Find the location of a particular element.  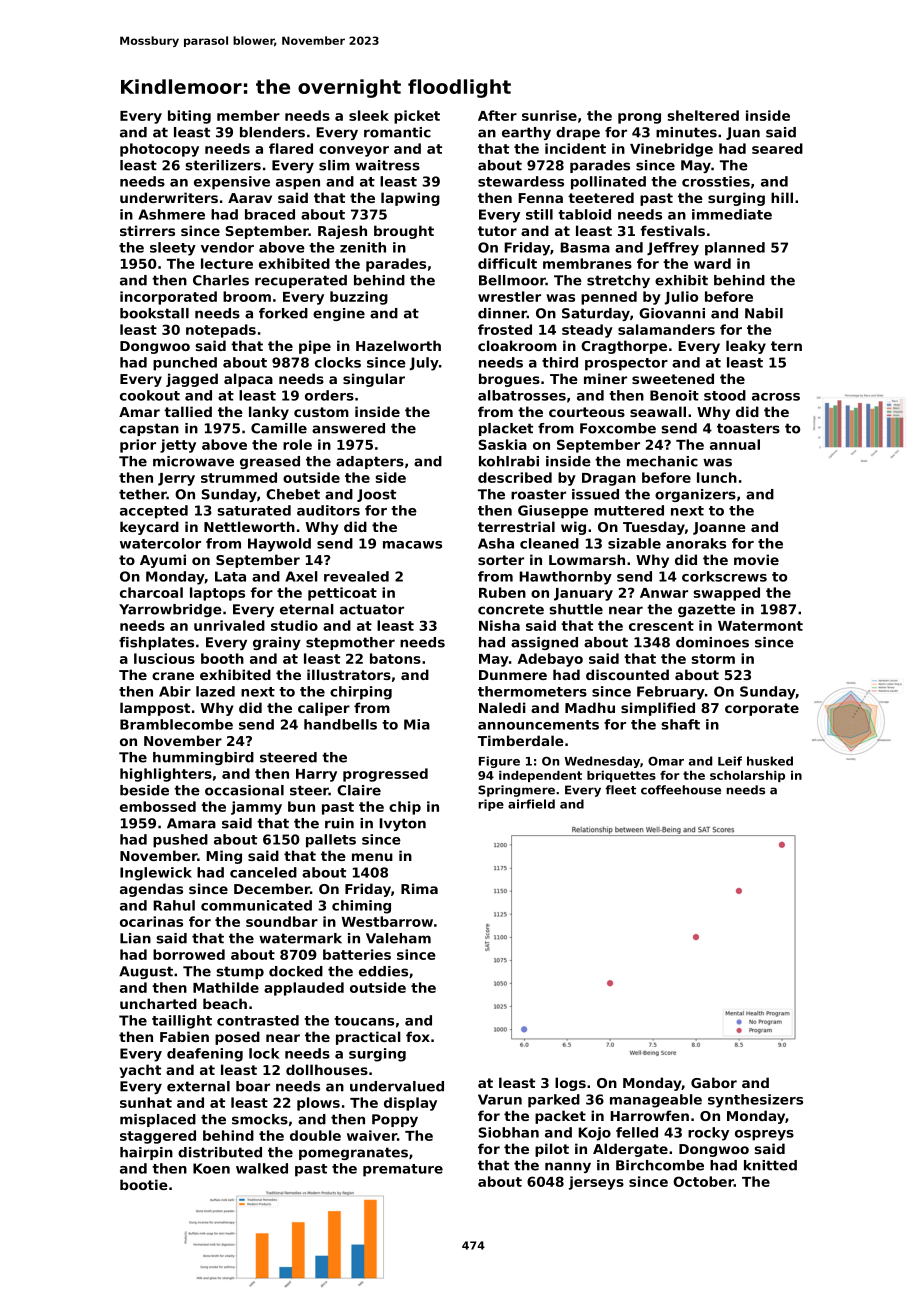

crossties is located at coordinates (716, 181).
